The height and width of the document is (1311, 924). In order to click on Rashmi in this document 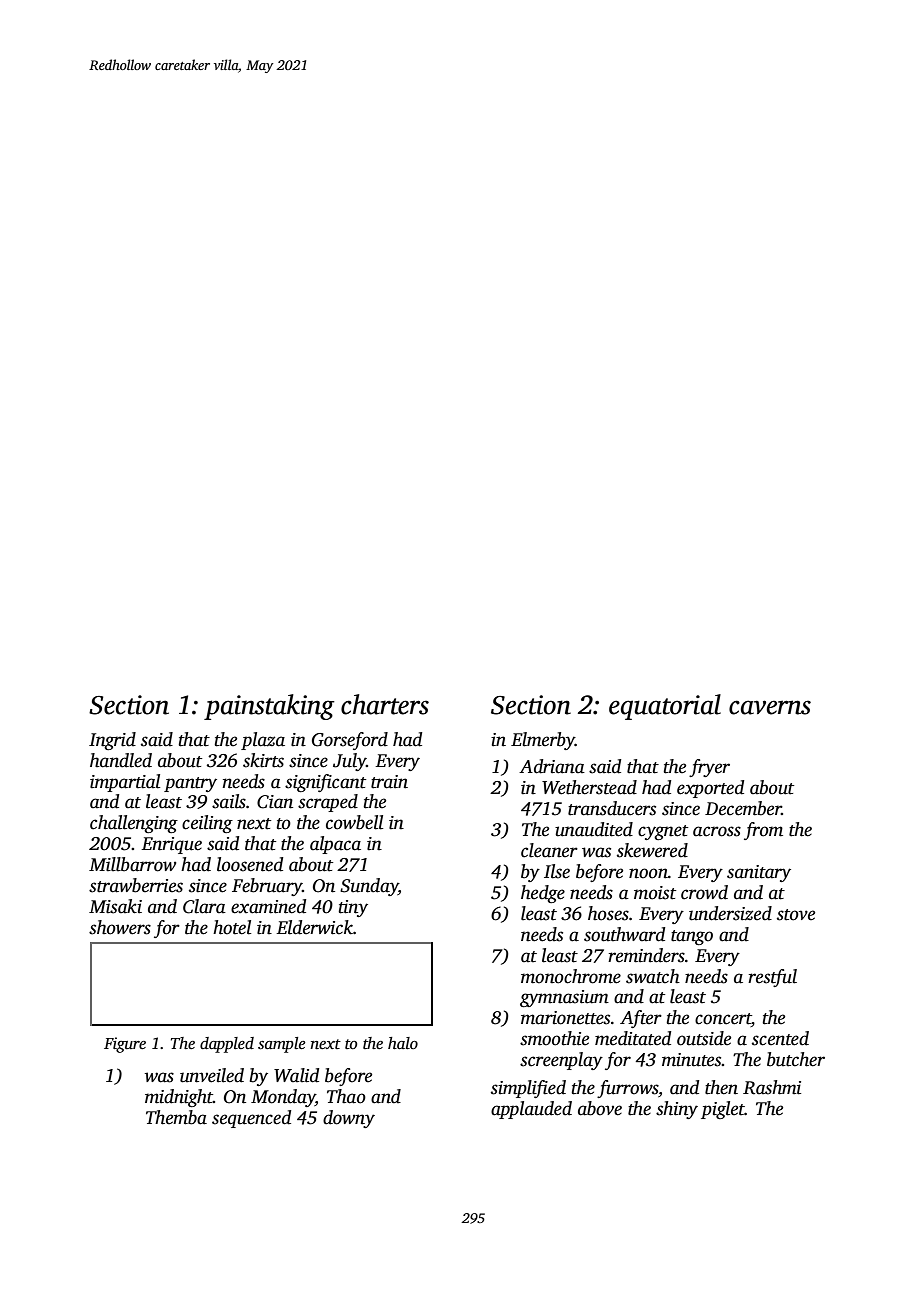, I will do `click(772, 1087)`.
